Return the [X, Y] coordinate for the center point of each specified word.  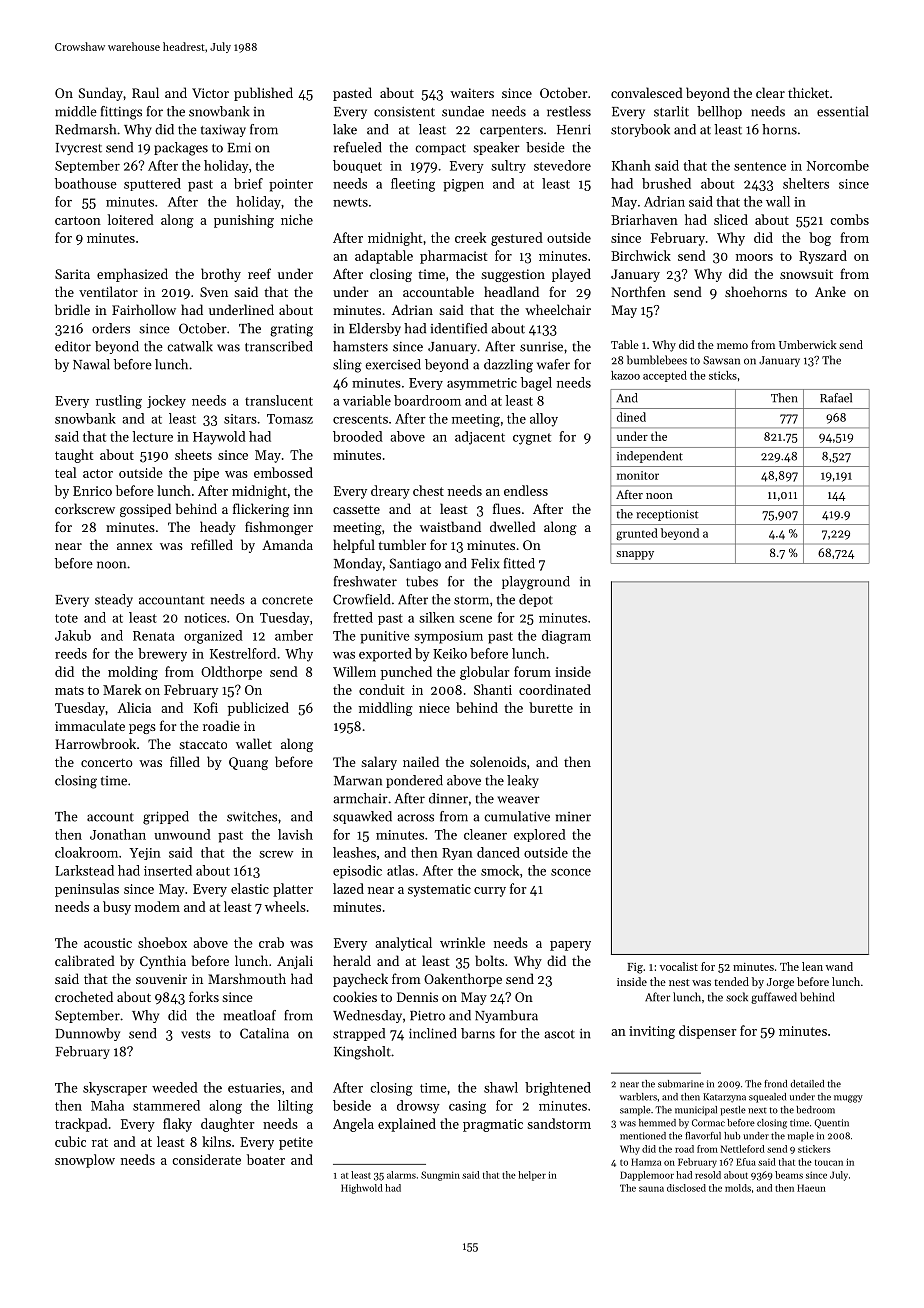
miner [573, 817]
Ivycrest [79, 149]
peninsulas [87, 890]
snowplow [85, 1161]
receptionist [667, 515]
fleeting [413, 185]
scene [476, 619]
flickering [261, 510]
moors [754, 257]
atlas [400, 870]
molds [738, 1188]
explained [407, 1125]
